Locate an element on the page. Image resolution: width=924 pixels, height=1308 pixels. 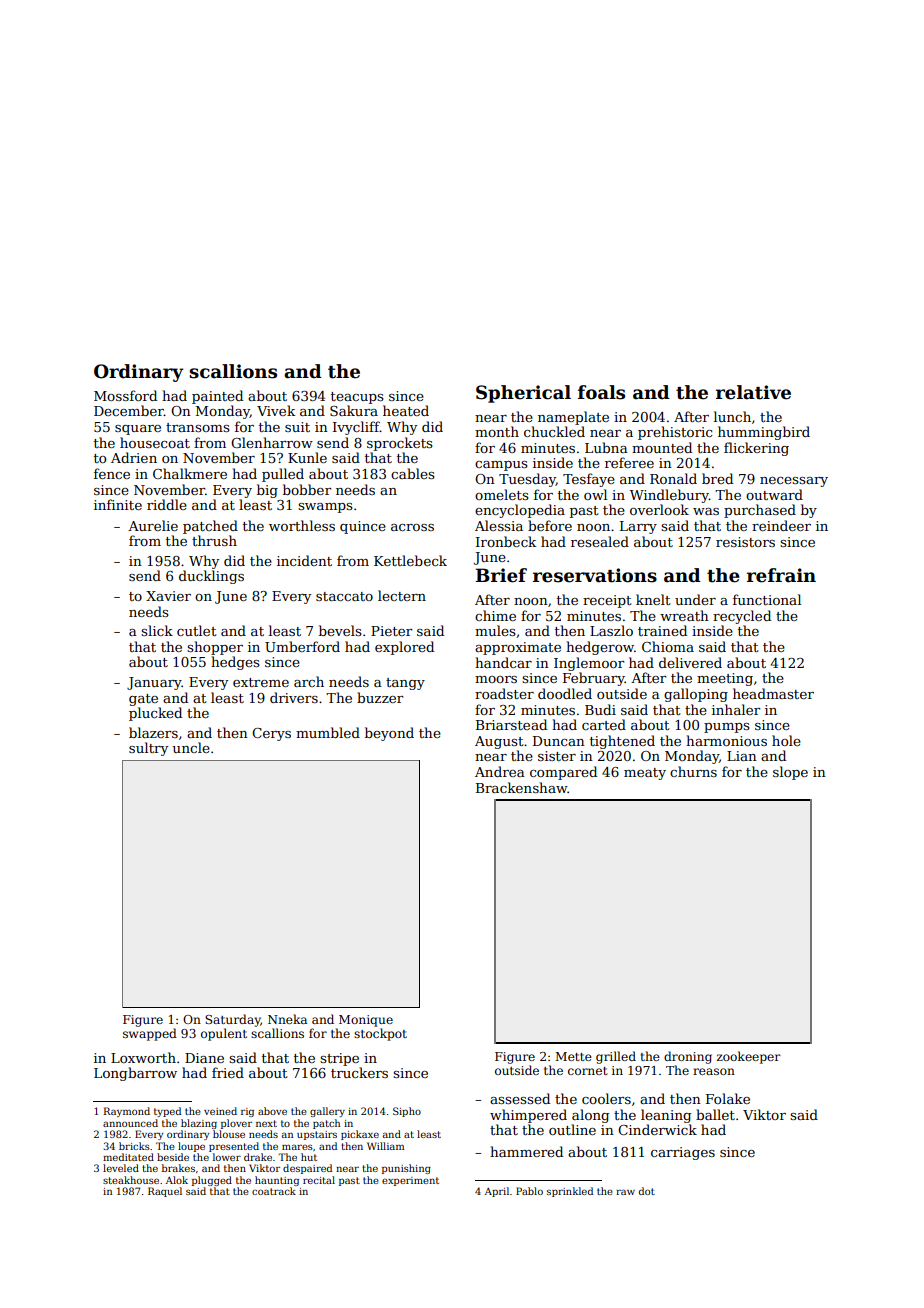
cables is located at coordinates (413, 473).
